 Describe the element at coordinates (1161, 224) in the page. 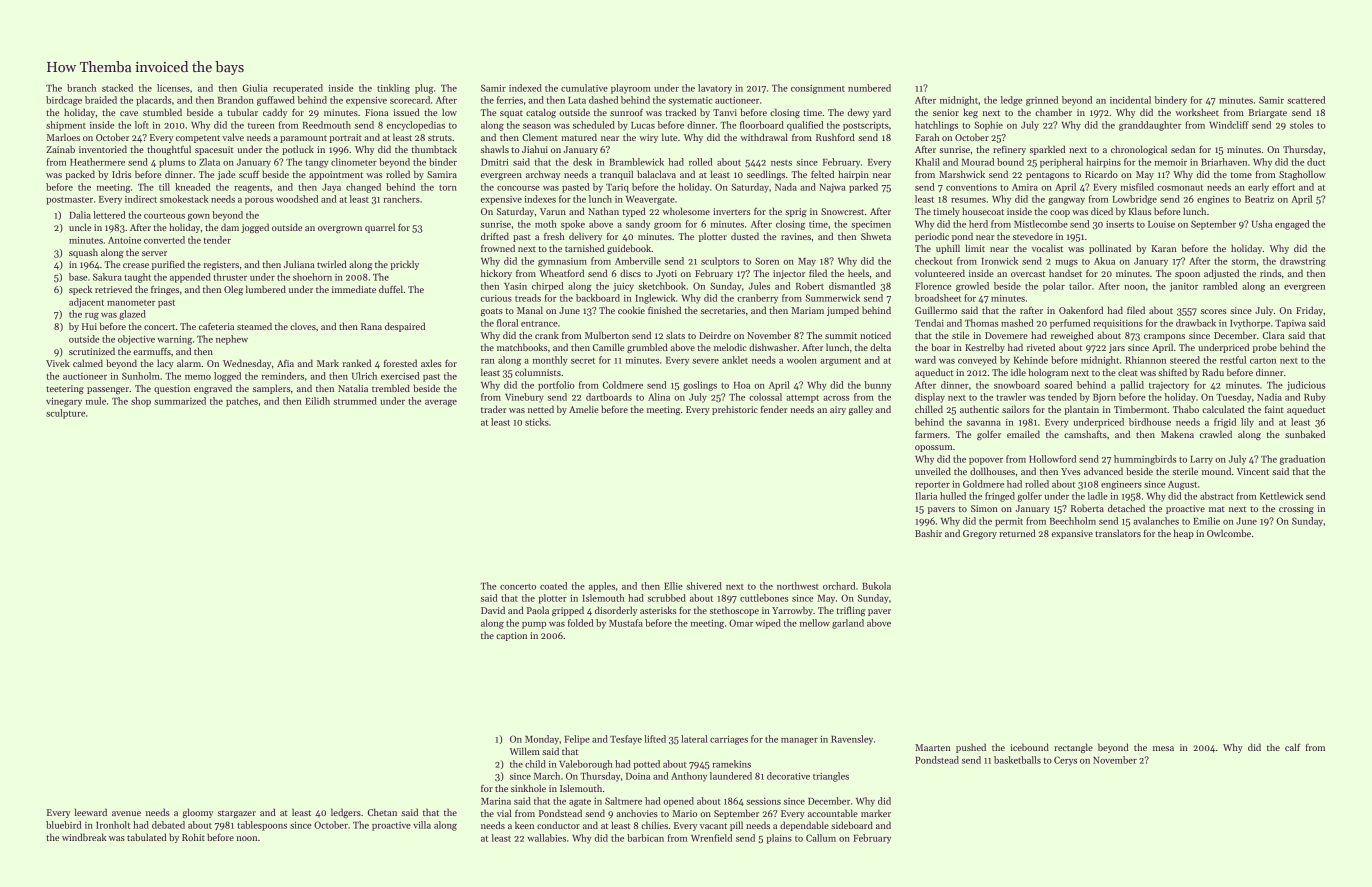

I see `Louise` at that location.
